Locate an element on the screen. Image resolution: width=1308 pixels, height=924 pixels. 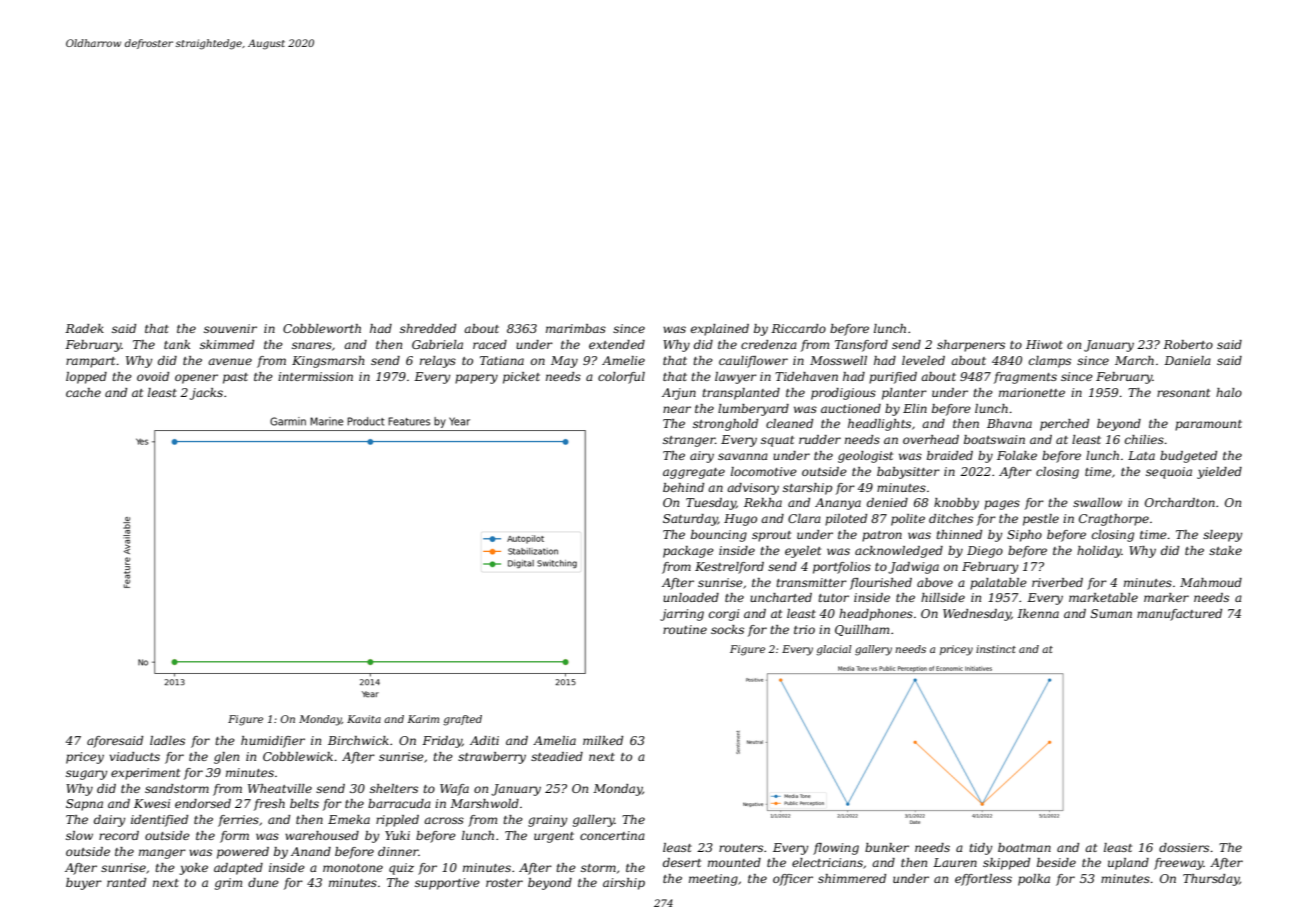
across is located at coordinates (444, 820).
